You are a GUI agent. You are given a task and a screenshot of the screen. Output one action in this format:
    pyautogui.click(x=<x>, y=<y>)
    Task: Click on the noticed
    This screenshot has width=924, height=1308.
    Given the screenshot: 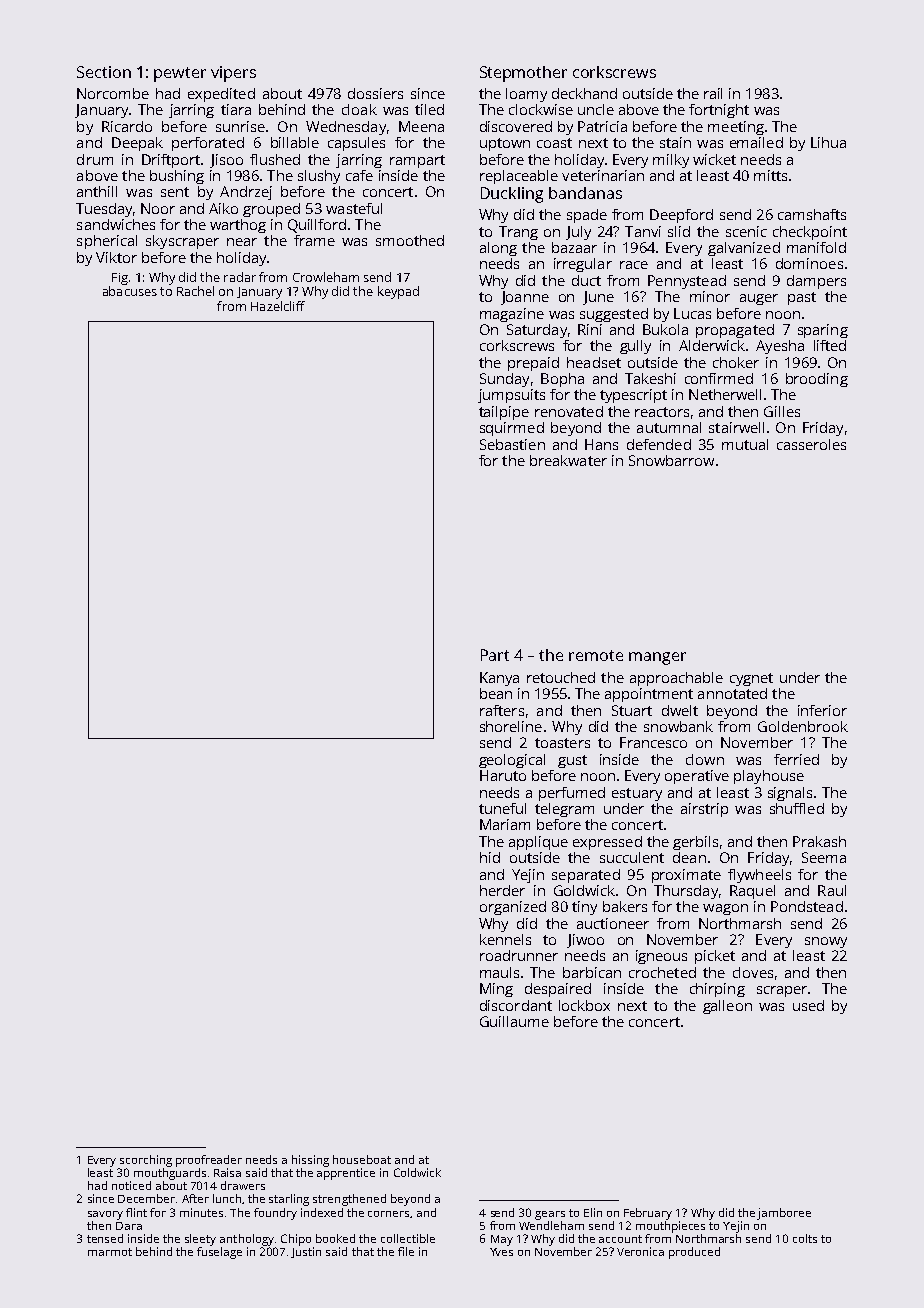 What is the action you would take?
    pyautogui.click(x=131, y=1185)
